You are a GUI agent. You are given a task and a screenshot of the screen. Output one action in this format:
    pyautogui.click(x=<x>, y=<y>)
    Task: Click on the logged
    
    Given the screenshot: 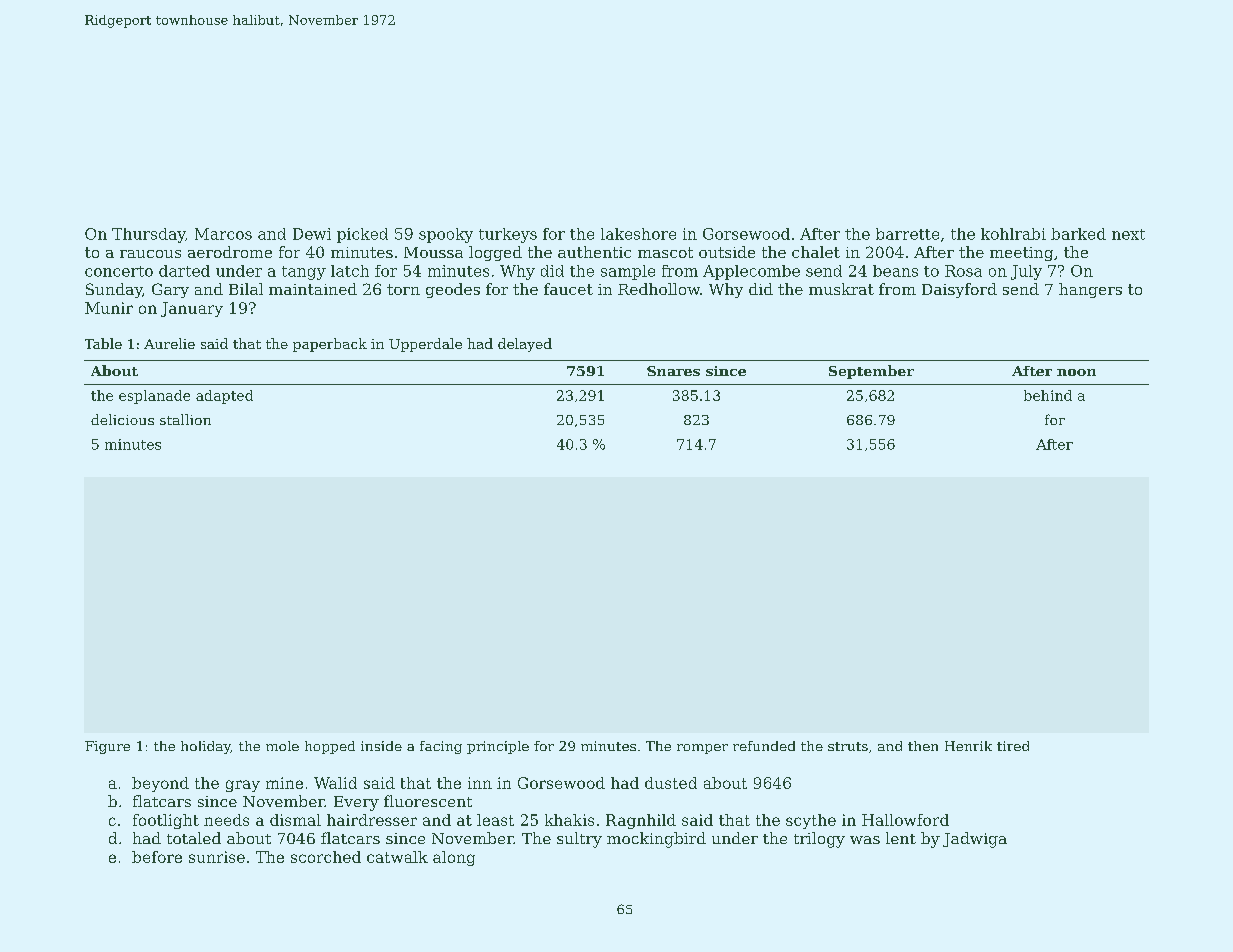 What is the action you would take?
    pyautogui.click(x=495, y=253)
